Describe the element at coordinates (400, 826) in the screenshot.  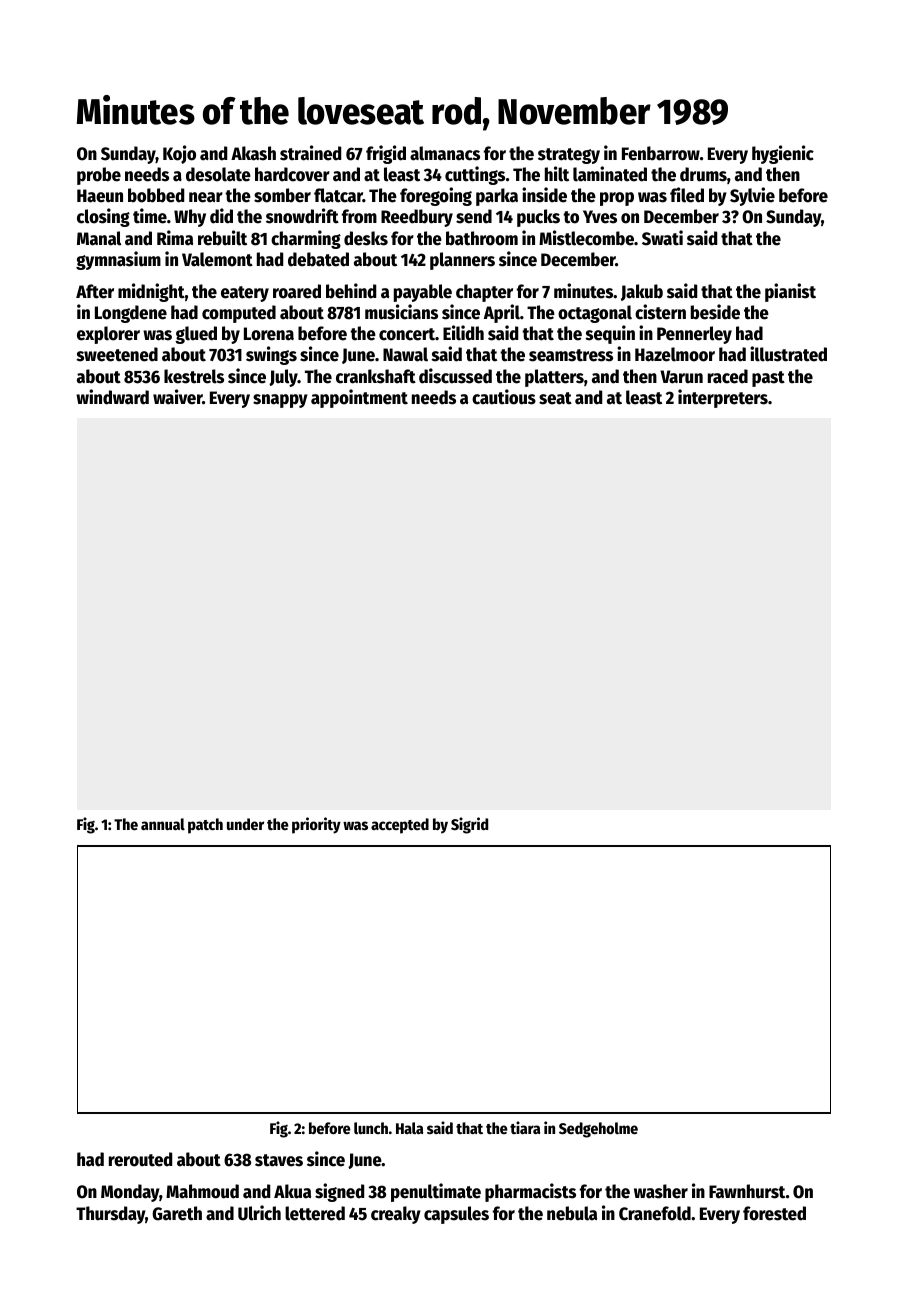
I see `accepted` at that location.
